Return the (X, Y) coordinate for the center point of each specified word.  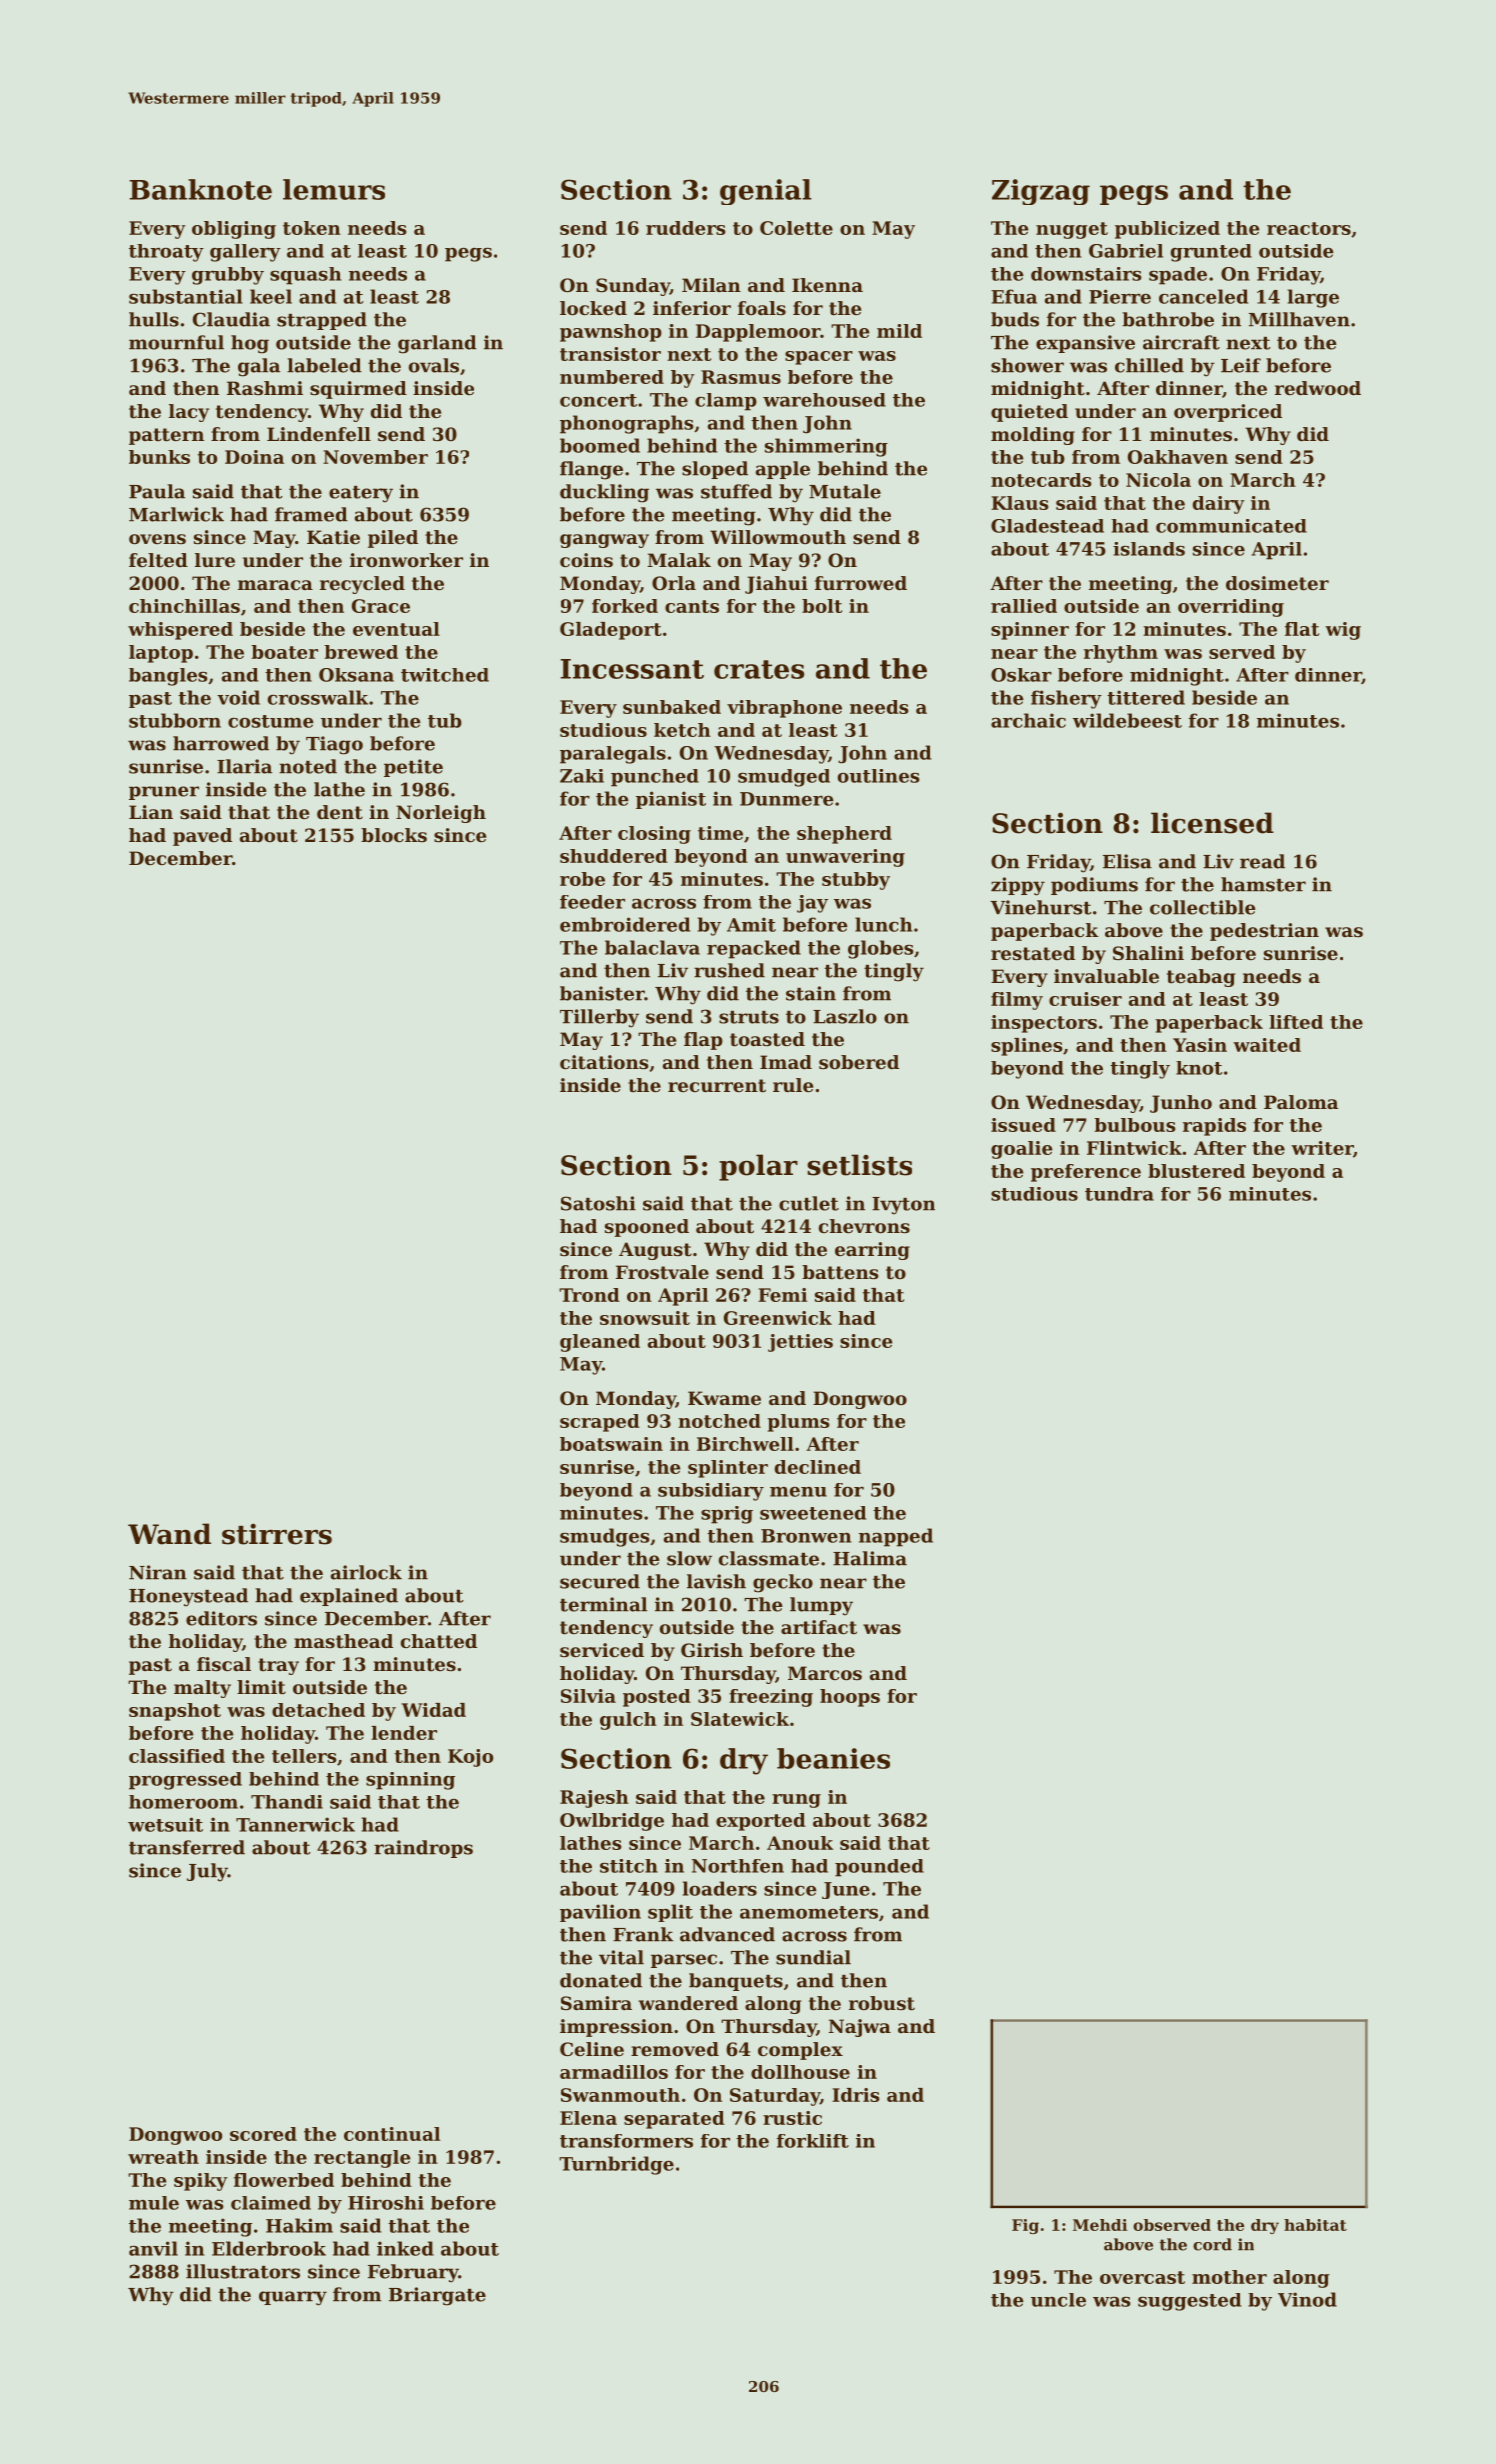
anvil (153, 2248)
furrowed (861, 583)
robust (882, 2003)
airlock (366, 1572)
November (375, 457)
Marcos (825, 1673)
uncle (1058, 2300)
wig (1343, 631)
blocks (394, 835)
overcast (1142, 2277)
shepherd (844, 835)
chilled (1149, 365)
